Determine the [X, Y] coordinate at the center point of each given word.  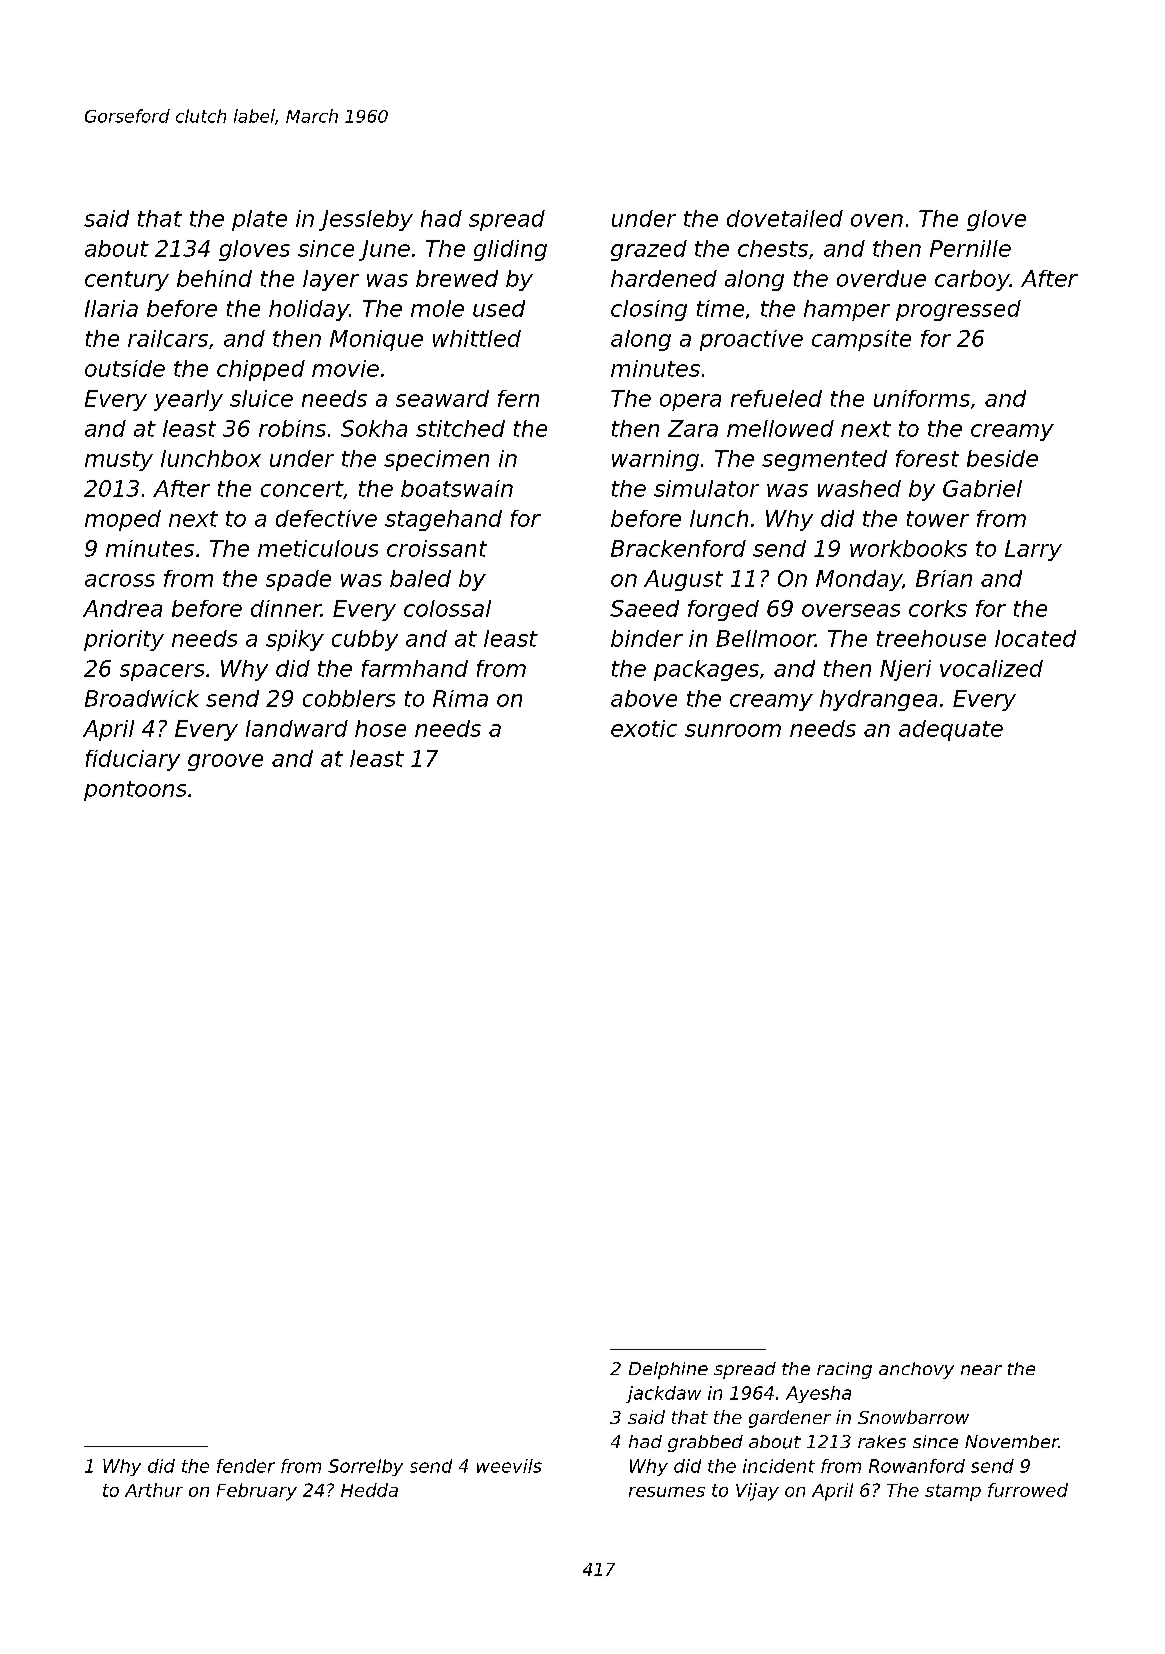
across [120, 580]
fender [246, 1466]
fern [518, 398]
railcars [168, 338]
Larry [1033, 550]
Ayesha [818, 1394]
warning [655, 460]
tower [938, 519]
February [257, 1492]
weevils [509, 1466]
